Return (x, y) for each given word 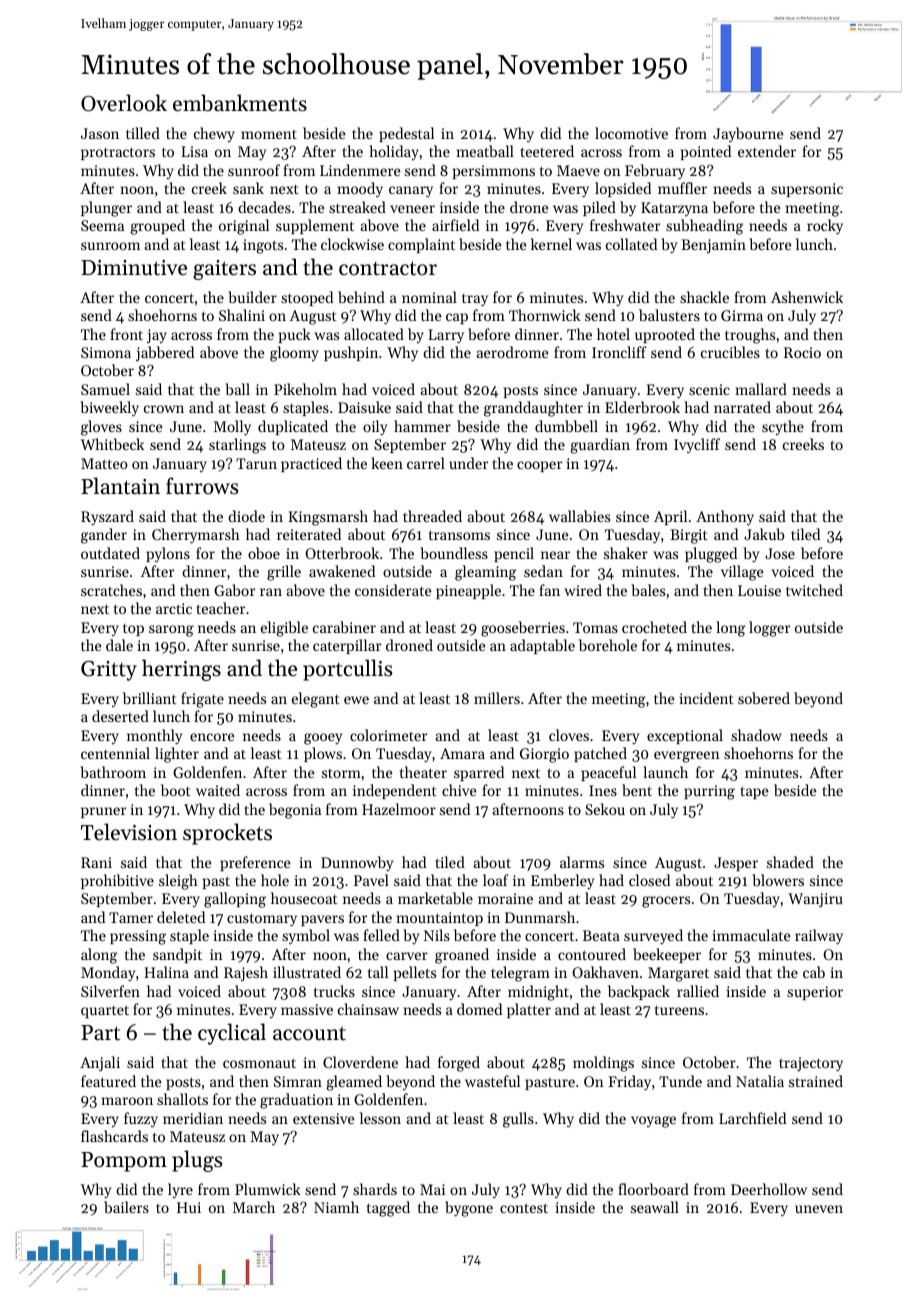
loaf (495, 880)
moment (269, 134)
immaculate (752, 935)
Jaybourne (748, 135)
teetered (547, 151)
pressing (138, 937)
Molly (232, 428)
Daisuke (364, 407)
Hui (189, 1207)
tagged (388, 1209)
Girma (742, 315)
